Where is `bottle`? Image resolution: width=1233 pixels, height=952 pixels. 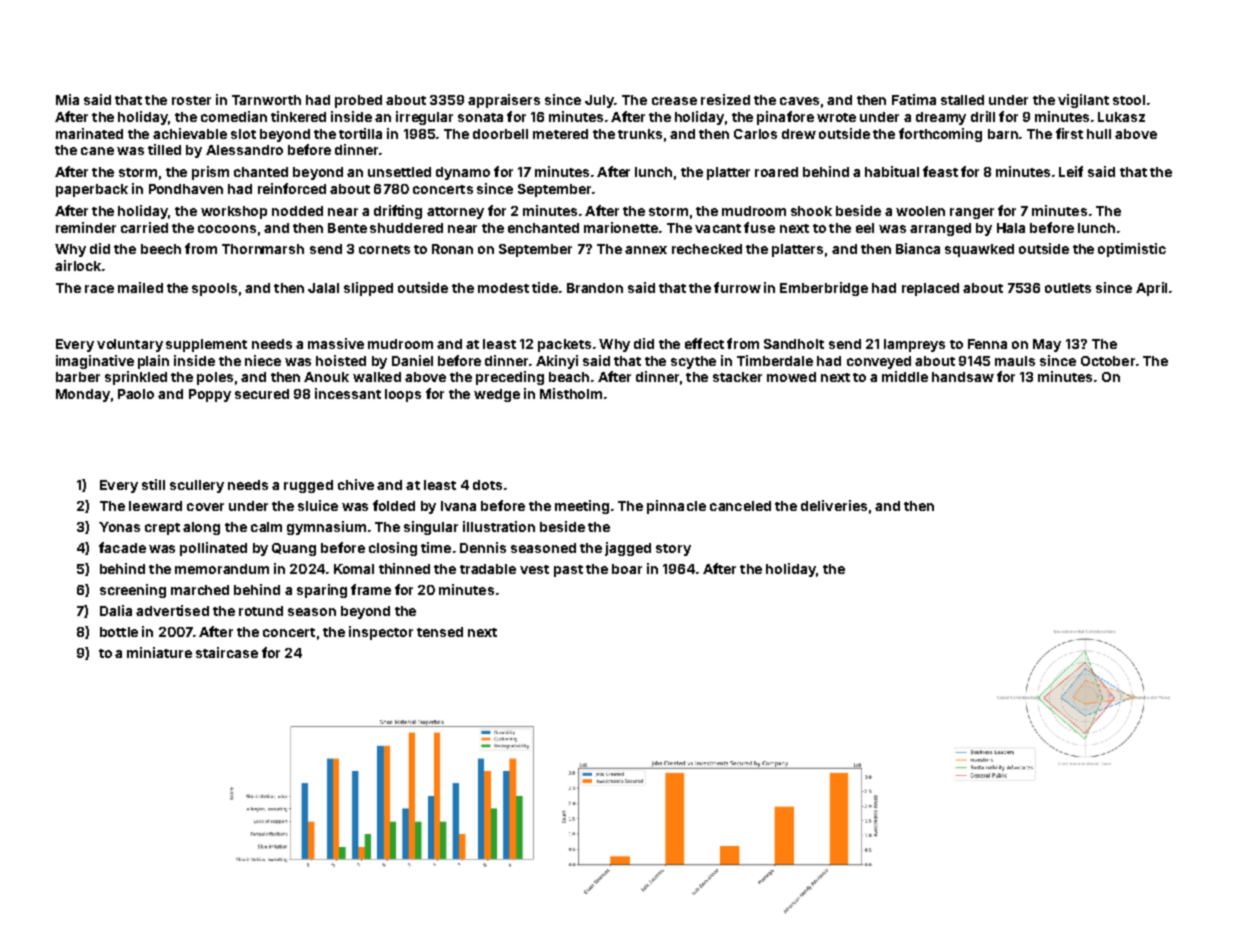
bottle is located at coordinates (119, 632).
